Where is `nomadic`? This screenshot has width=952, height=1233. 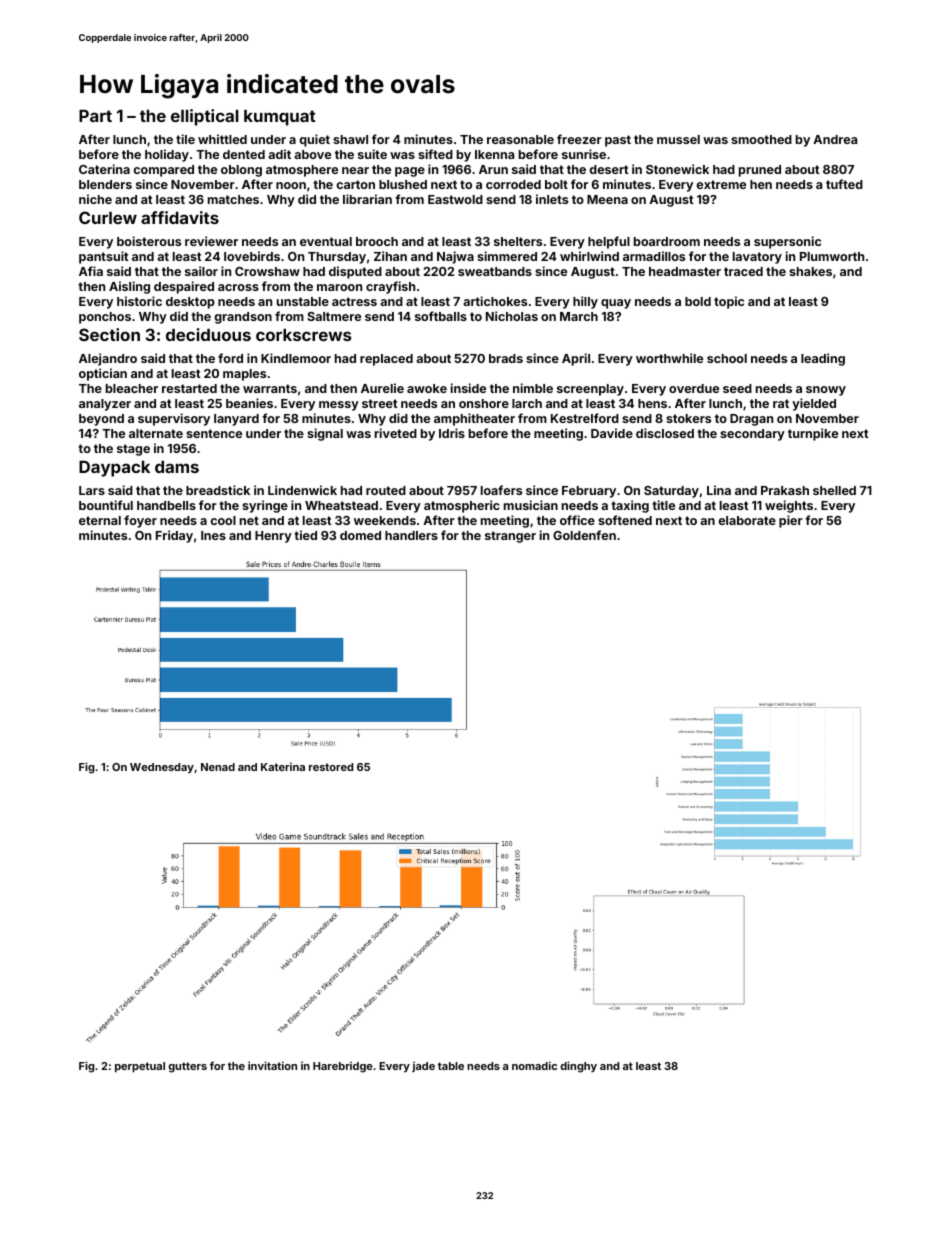
nomadic is located at coordinates (534, 1065).
